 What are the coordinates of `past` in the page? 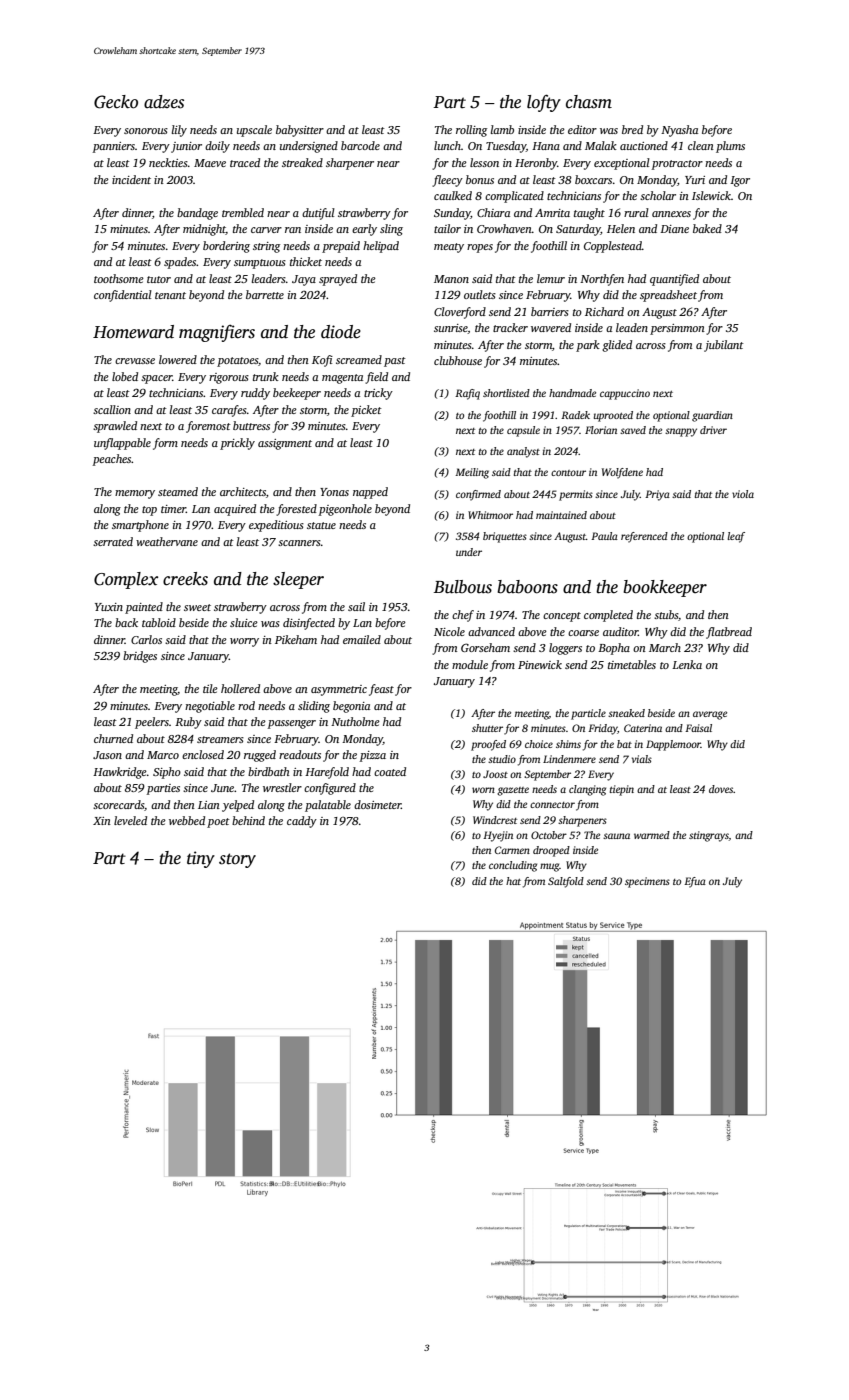 It's located at (395, 362).
